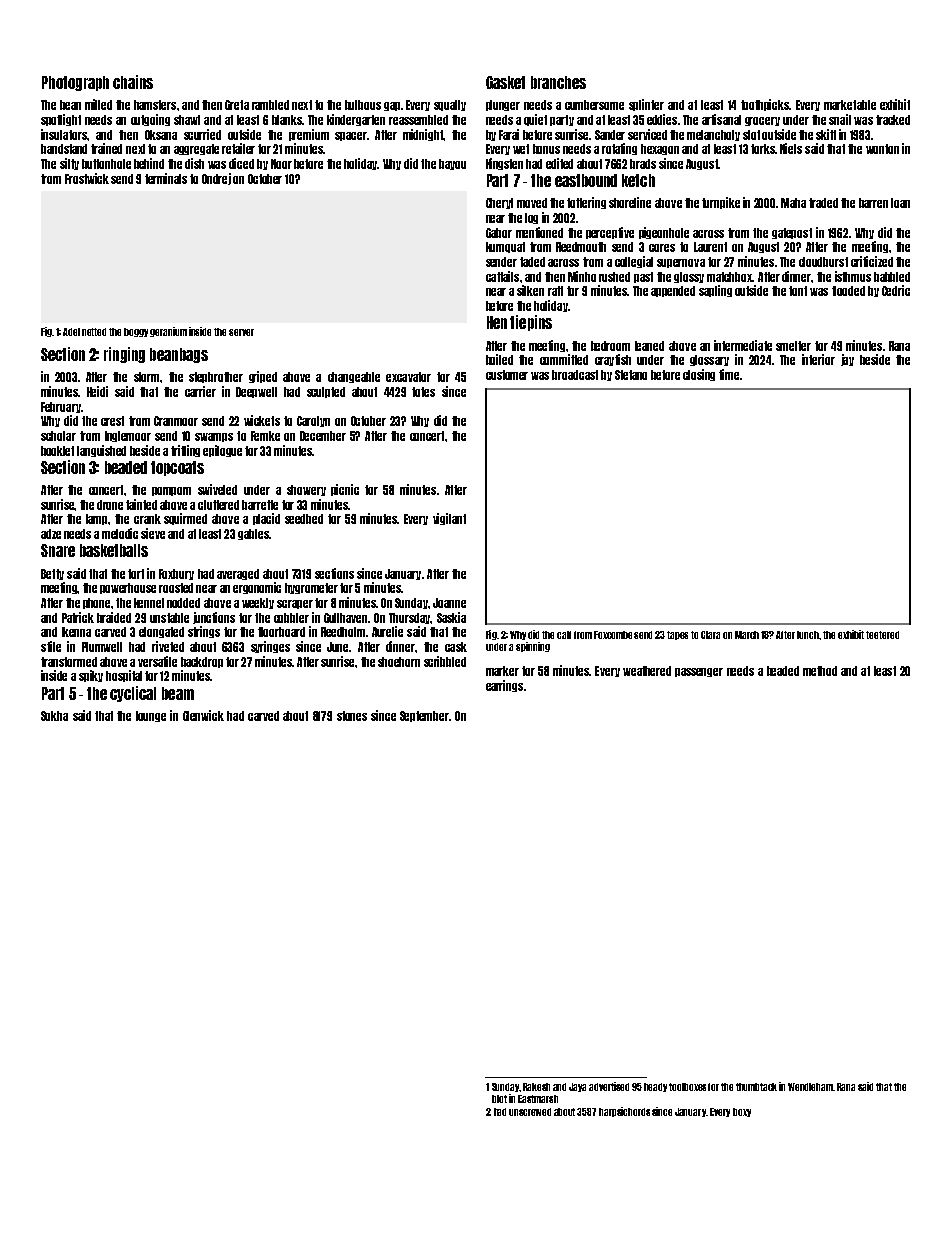  I want to click on weekly, so click(258, 603).
